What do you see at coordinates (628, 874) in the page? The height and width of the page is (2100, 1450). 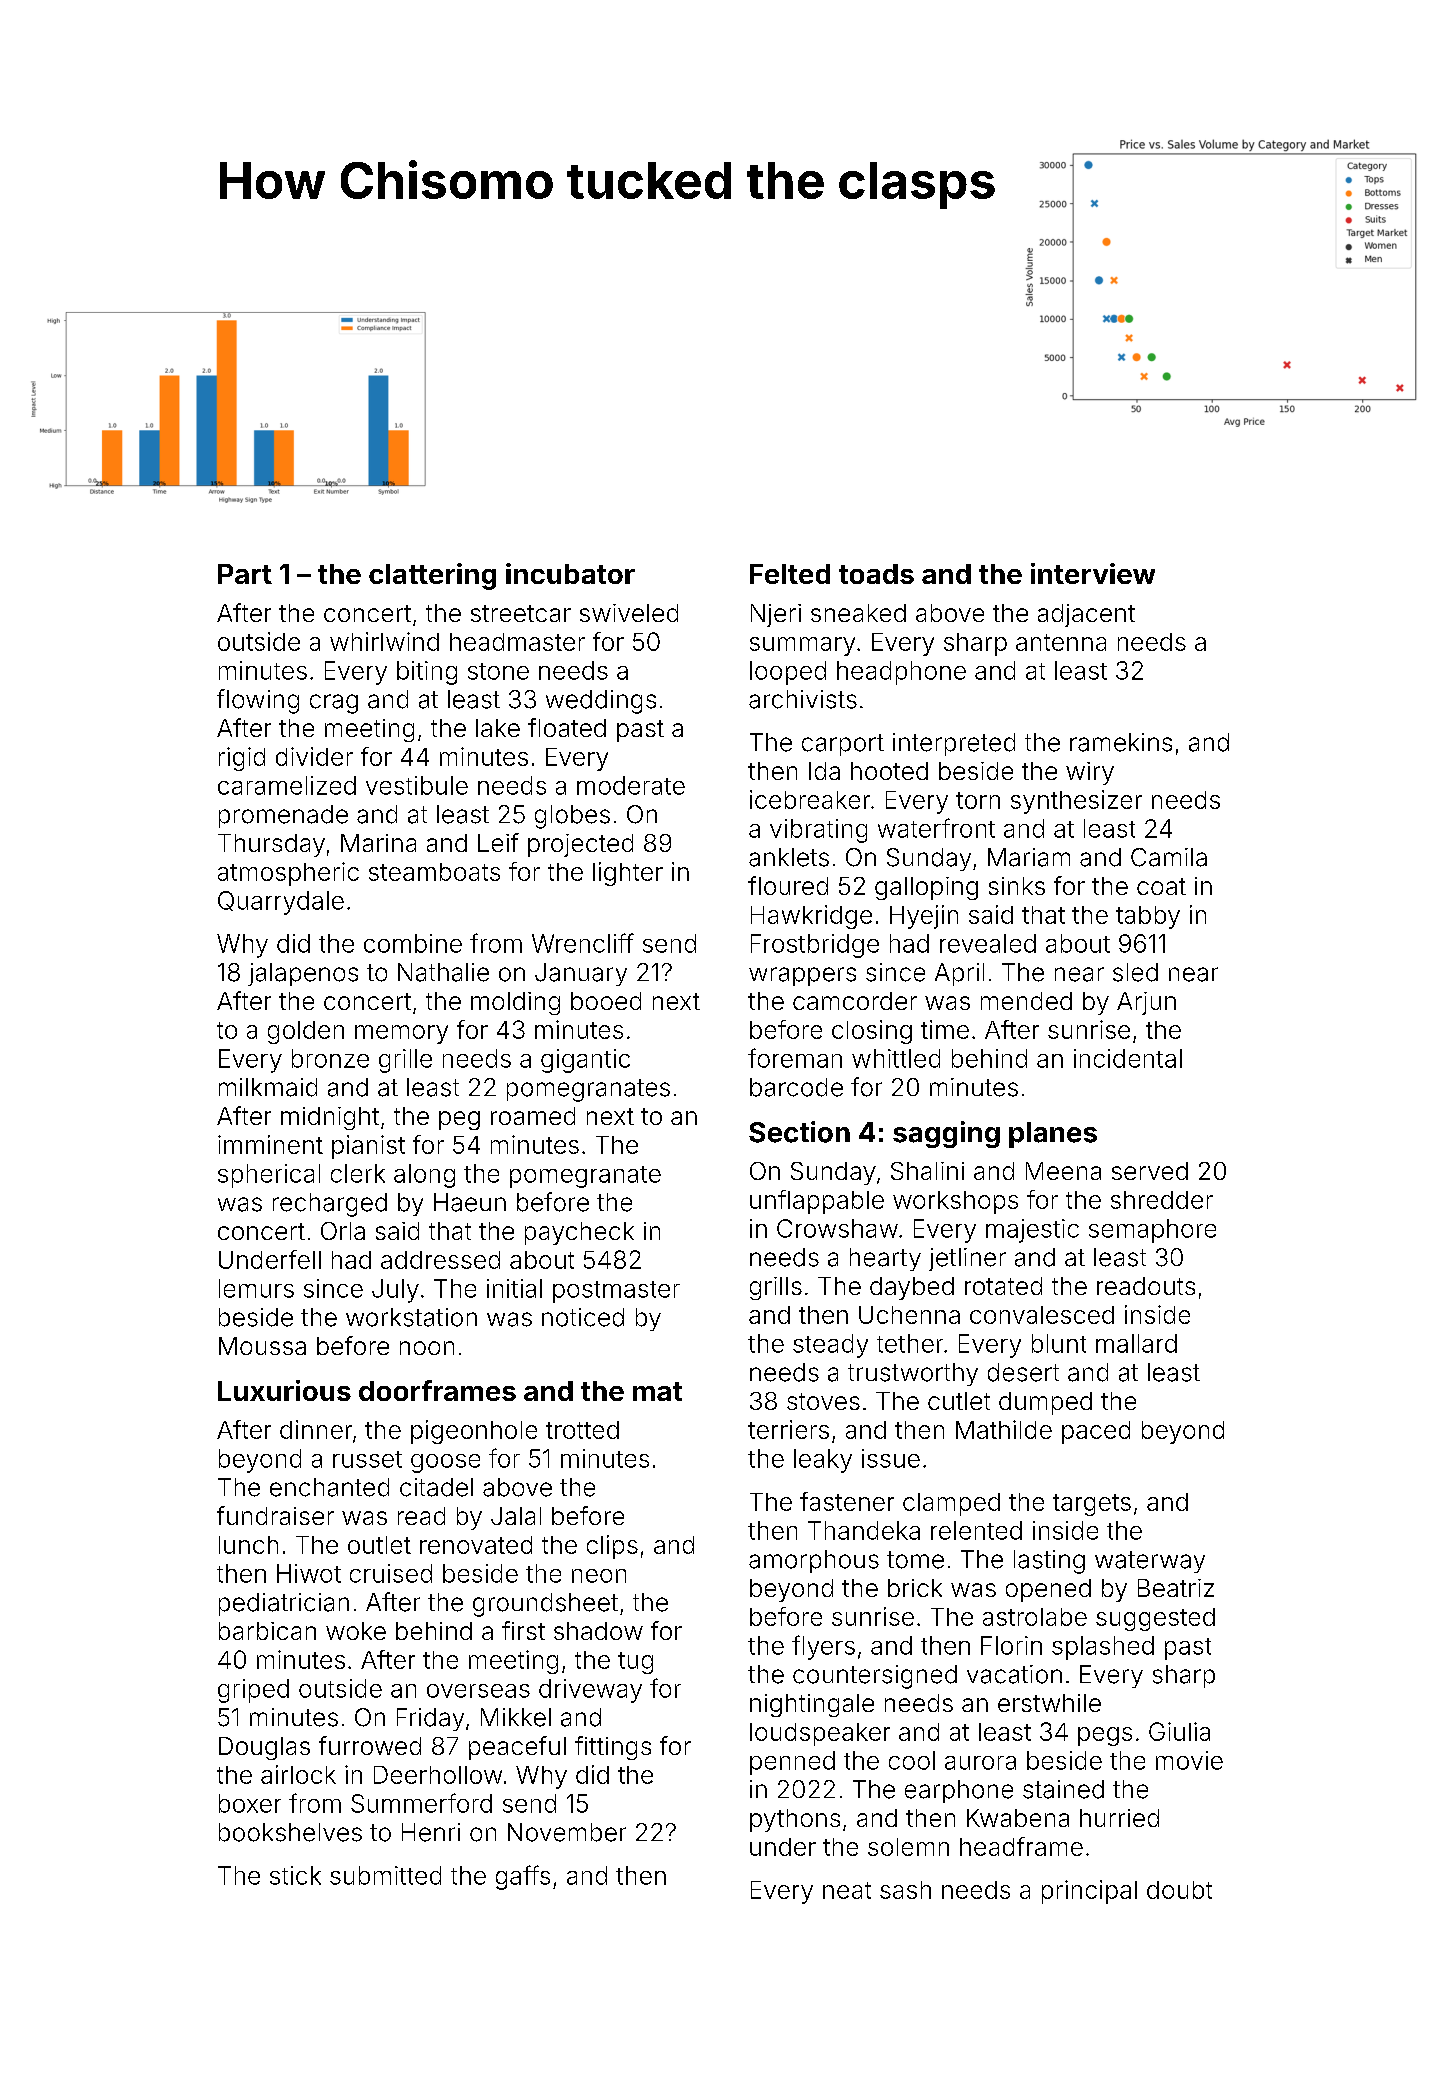 I see `lighter` at bounding box center [628, 874].
